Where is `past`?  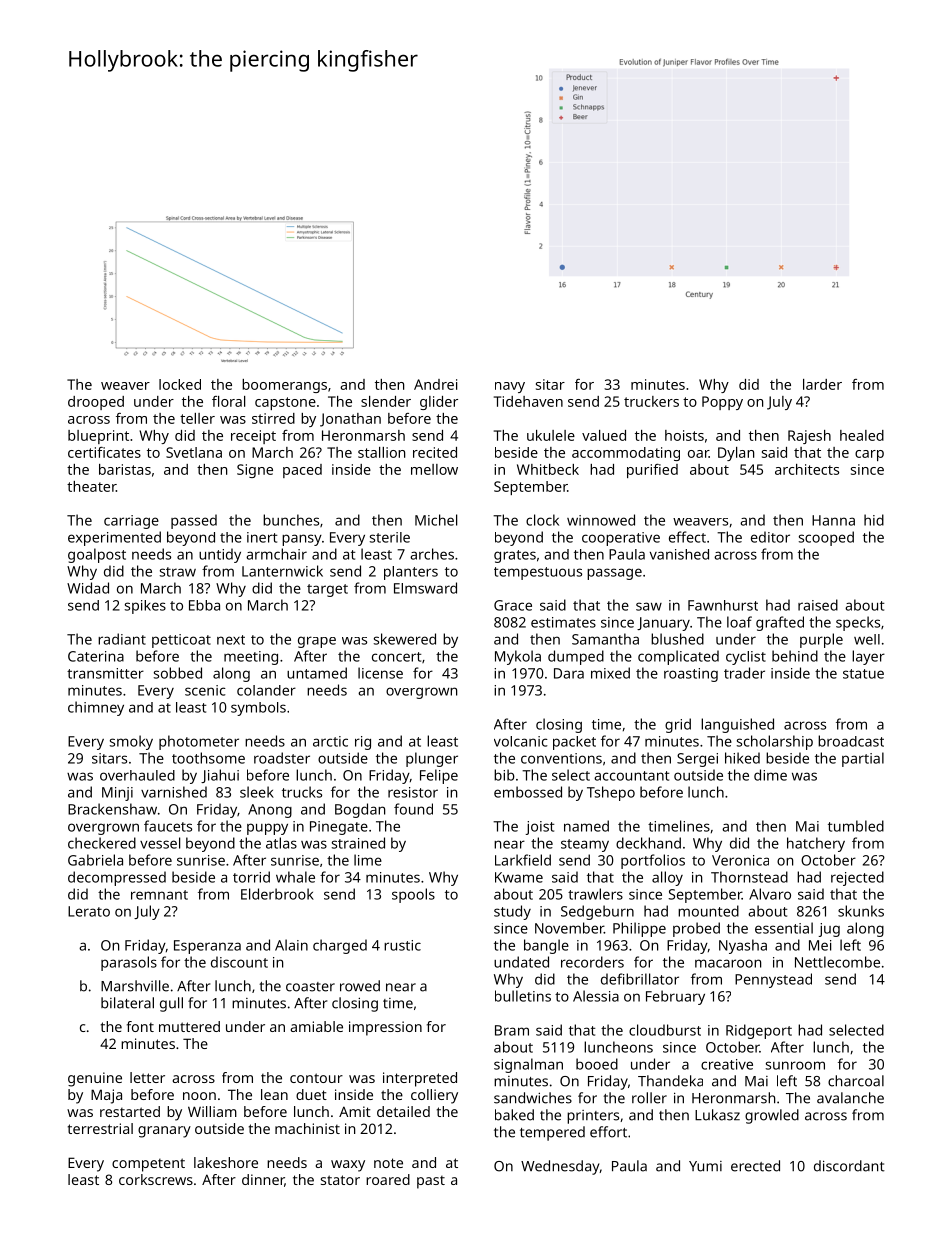 past is located at coordinates (431, 1182).
